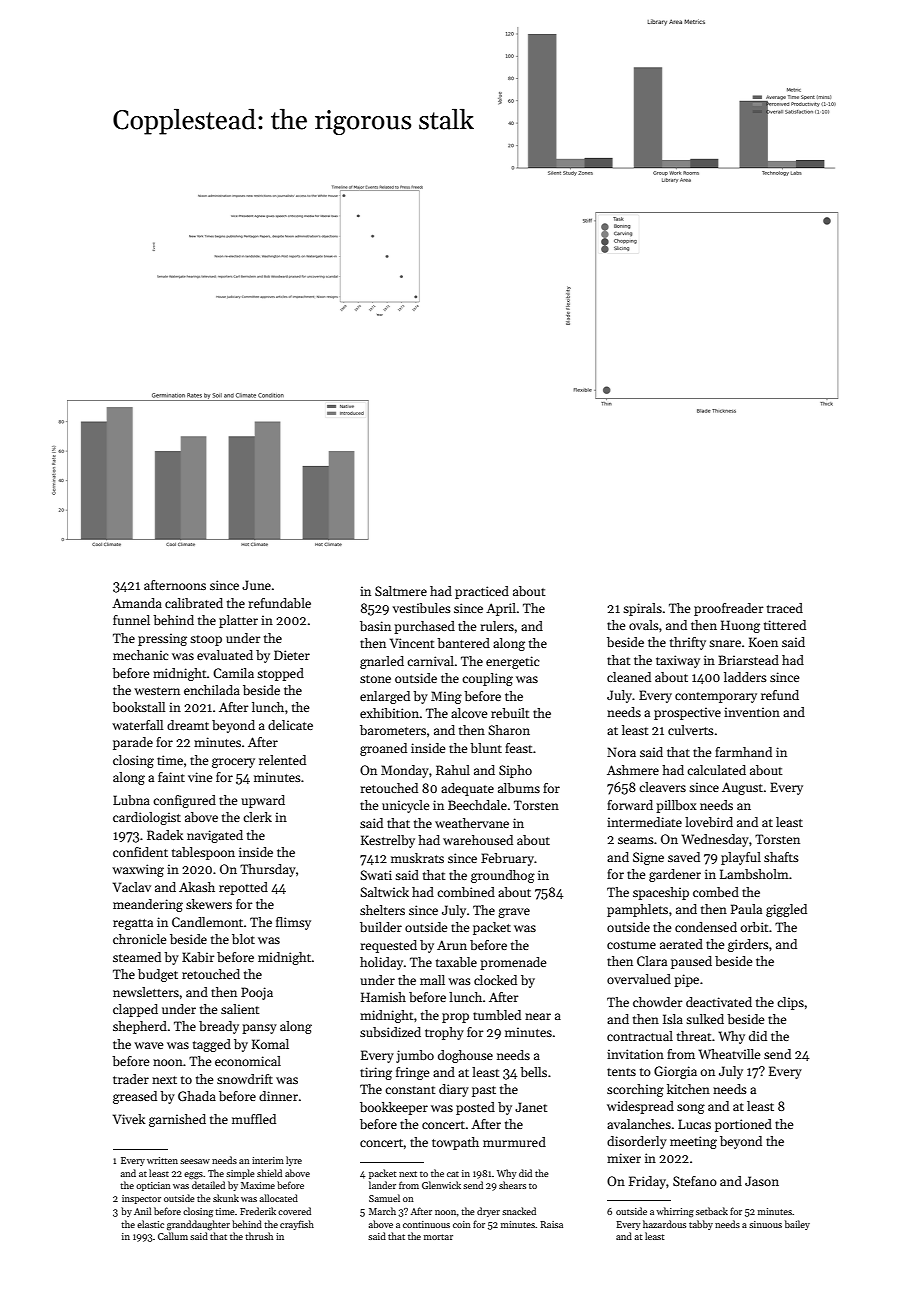 The width and height of the image is (924, 1308). I want to click on Pooja, so click(257, 993).
